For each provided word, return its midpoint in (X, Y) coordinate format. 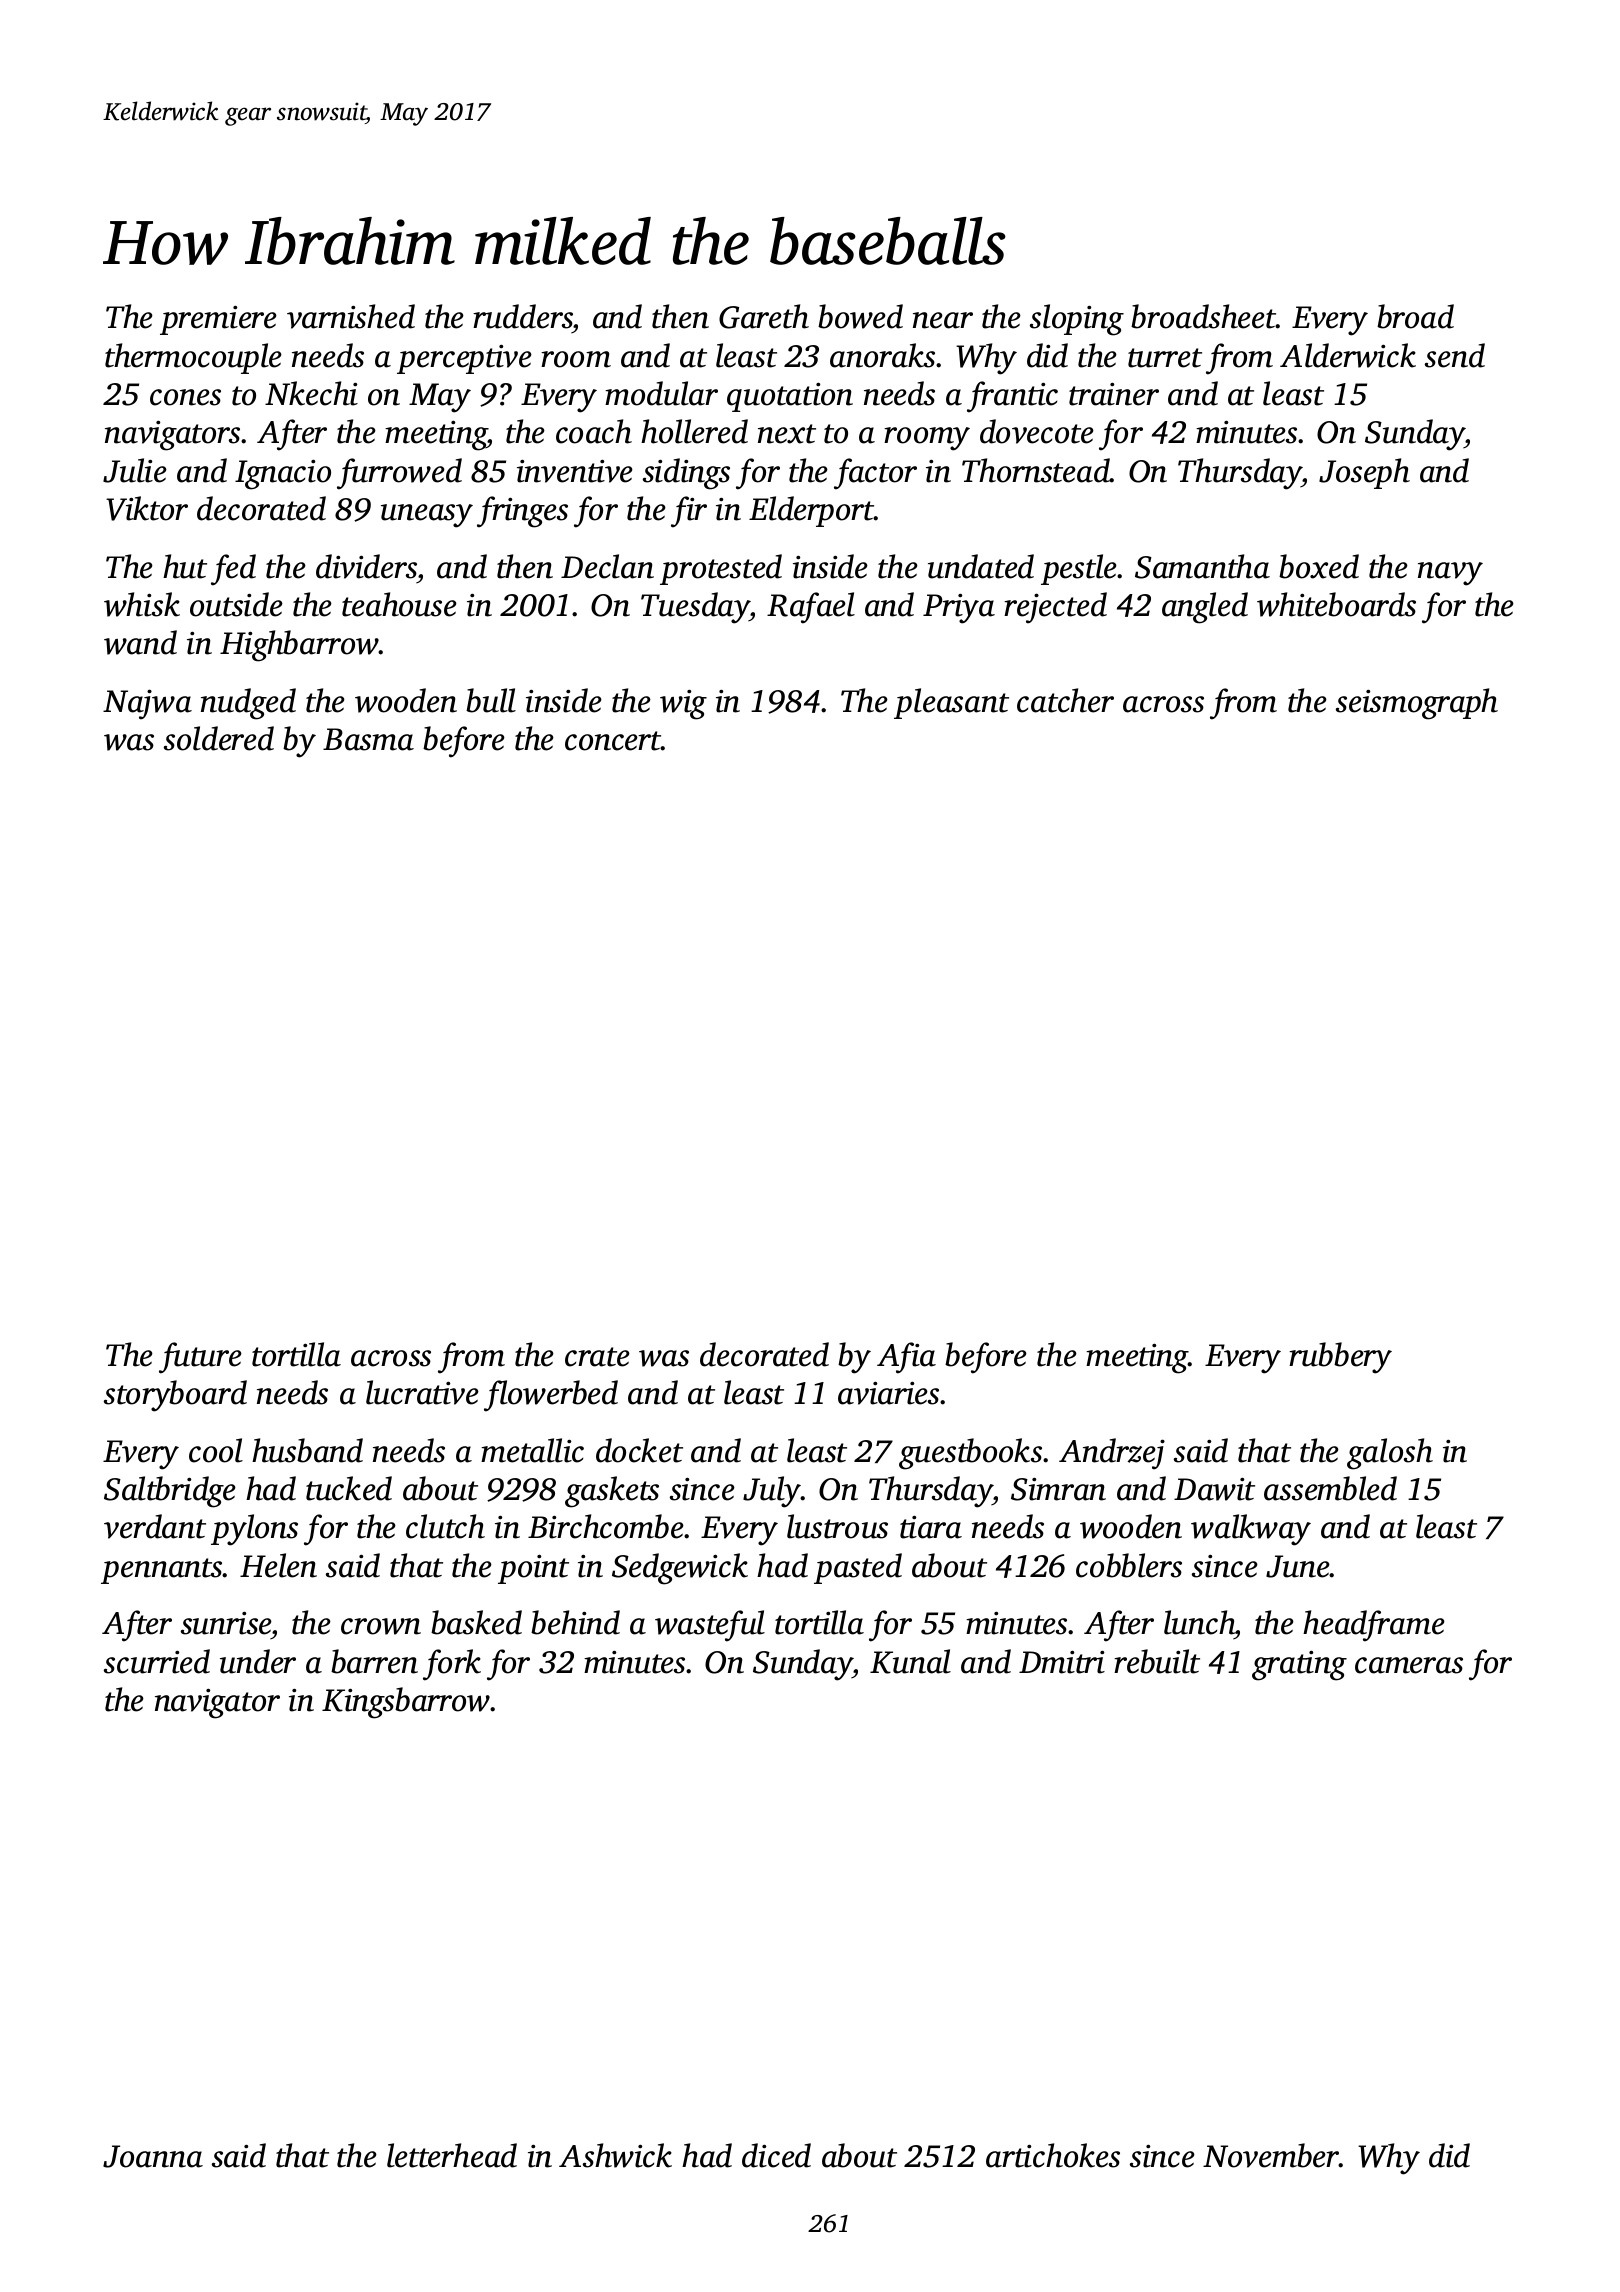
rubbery (1340, 1358)
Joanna (153, 2156)
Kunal (910, 1661)
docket (639, 1450)
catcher (1065, 700)
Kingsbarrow (406, 1703)
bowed (860, 316)
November (1271, 2155)
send (1455, 355)
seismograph (1417, 704)
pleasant (951, 703)
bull (491, 700)
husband (307, 1450)
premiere (218, 320)
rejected (1055, 608)
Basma (368, 739)
